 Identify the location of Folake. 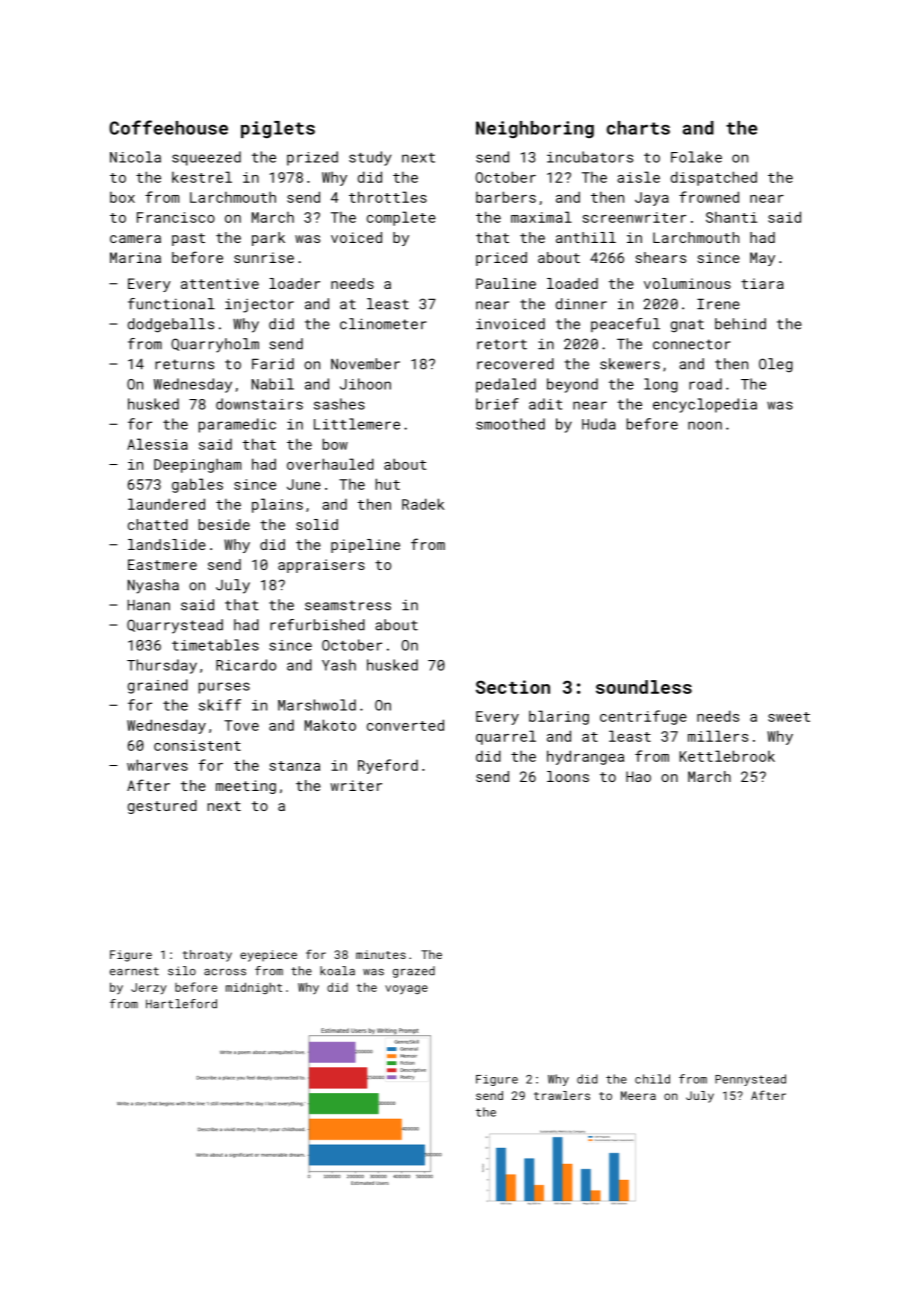
(696, 157).
